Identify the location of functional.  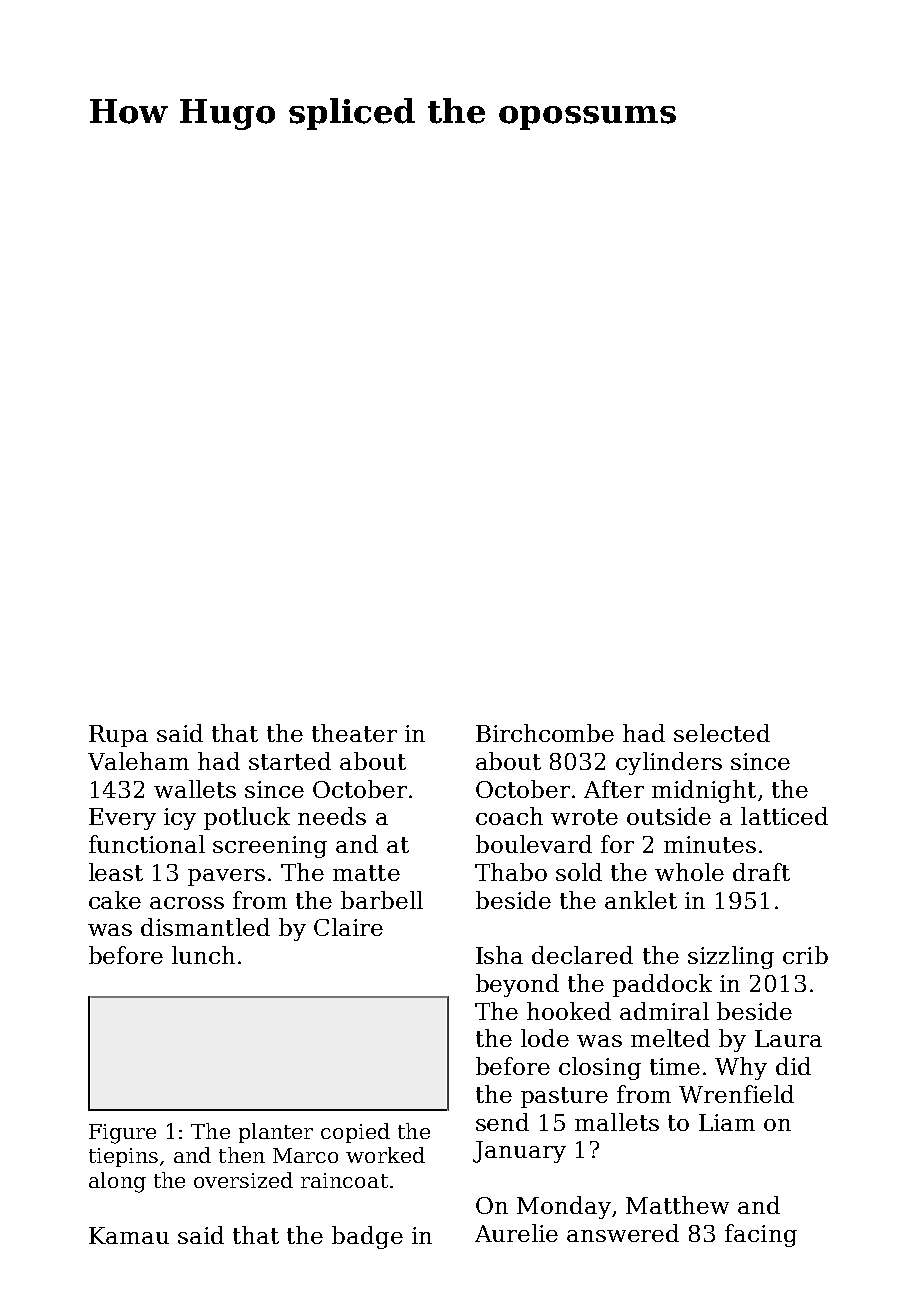
(147, 844).
